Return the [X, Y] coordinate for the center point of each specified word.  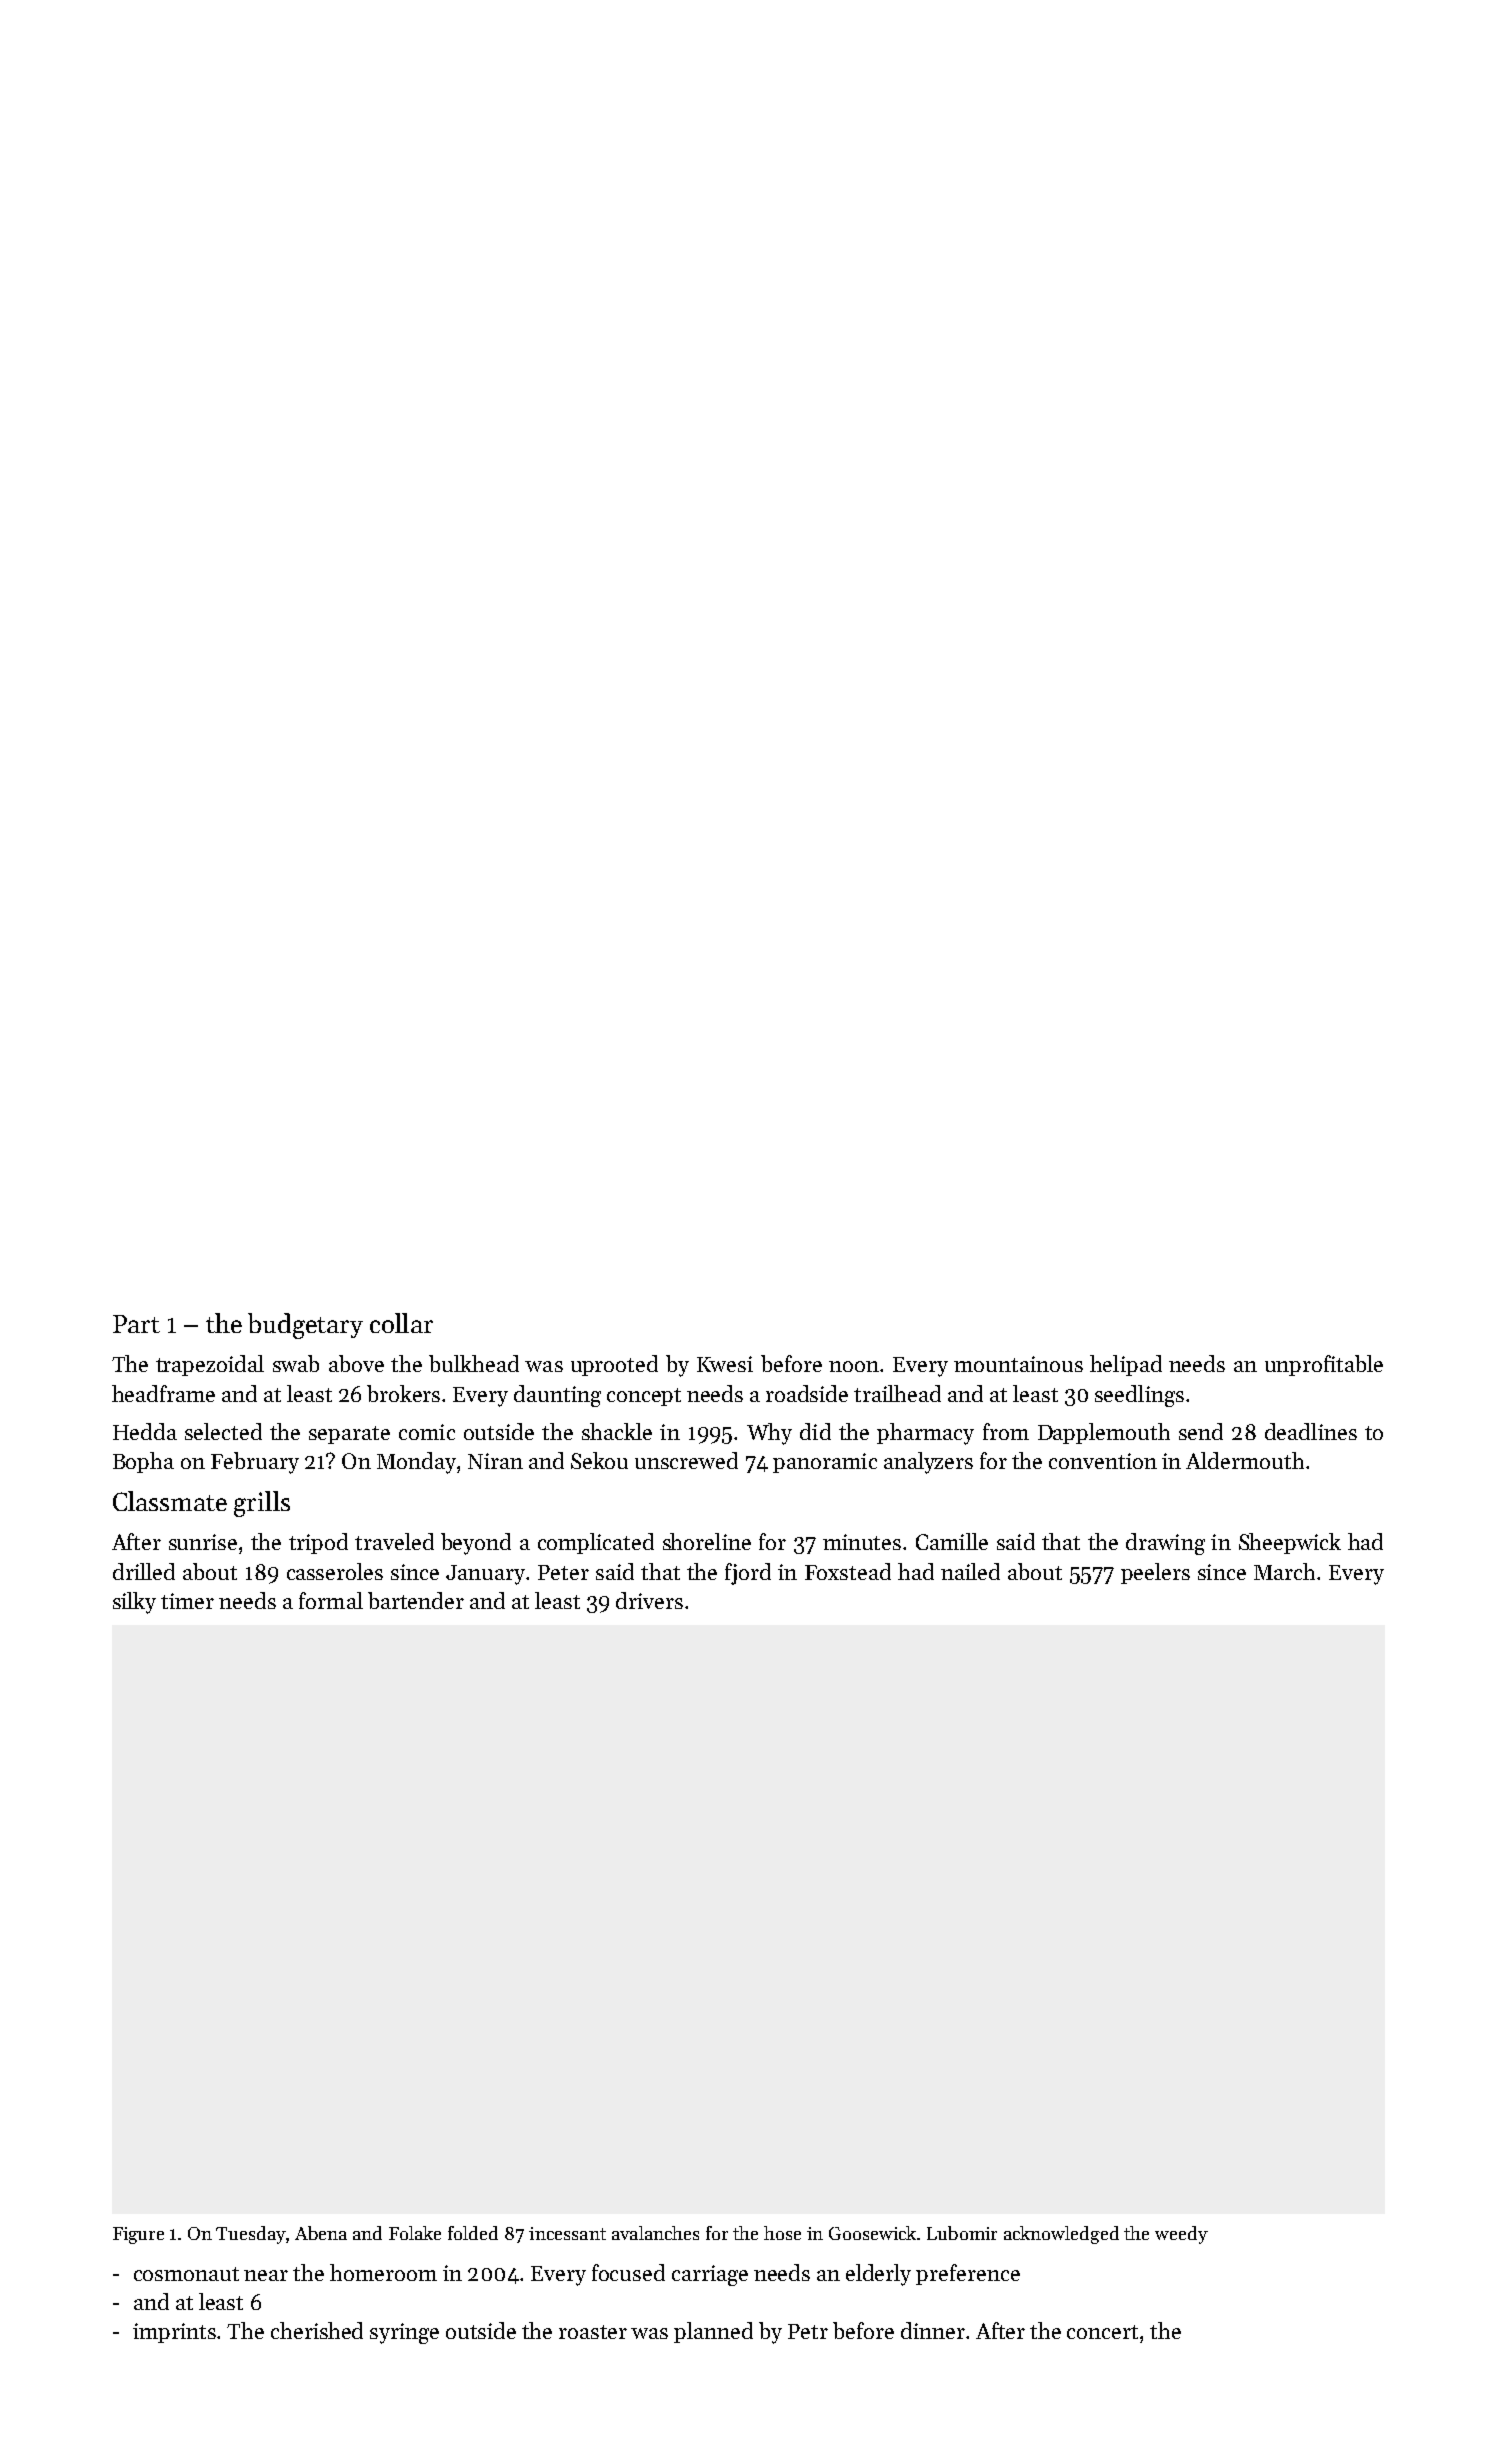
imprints [175, 2333]
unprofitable [1324, 1365]
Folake [415, 2233]
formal [331, 1600]
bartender [416, 1600]
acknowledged [1061, 2235]
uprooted [614, 1365]
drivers [649, 1600]
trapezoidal [210, 1365]
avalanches [655, 2233]
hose [782, 2233]
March [1284, 1571]
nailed [970, 1571]
